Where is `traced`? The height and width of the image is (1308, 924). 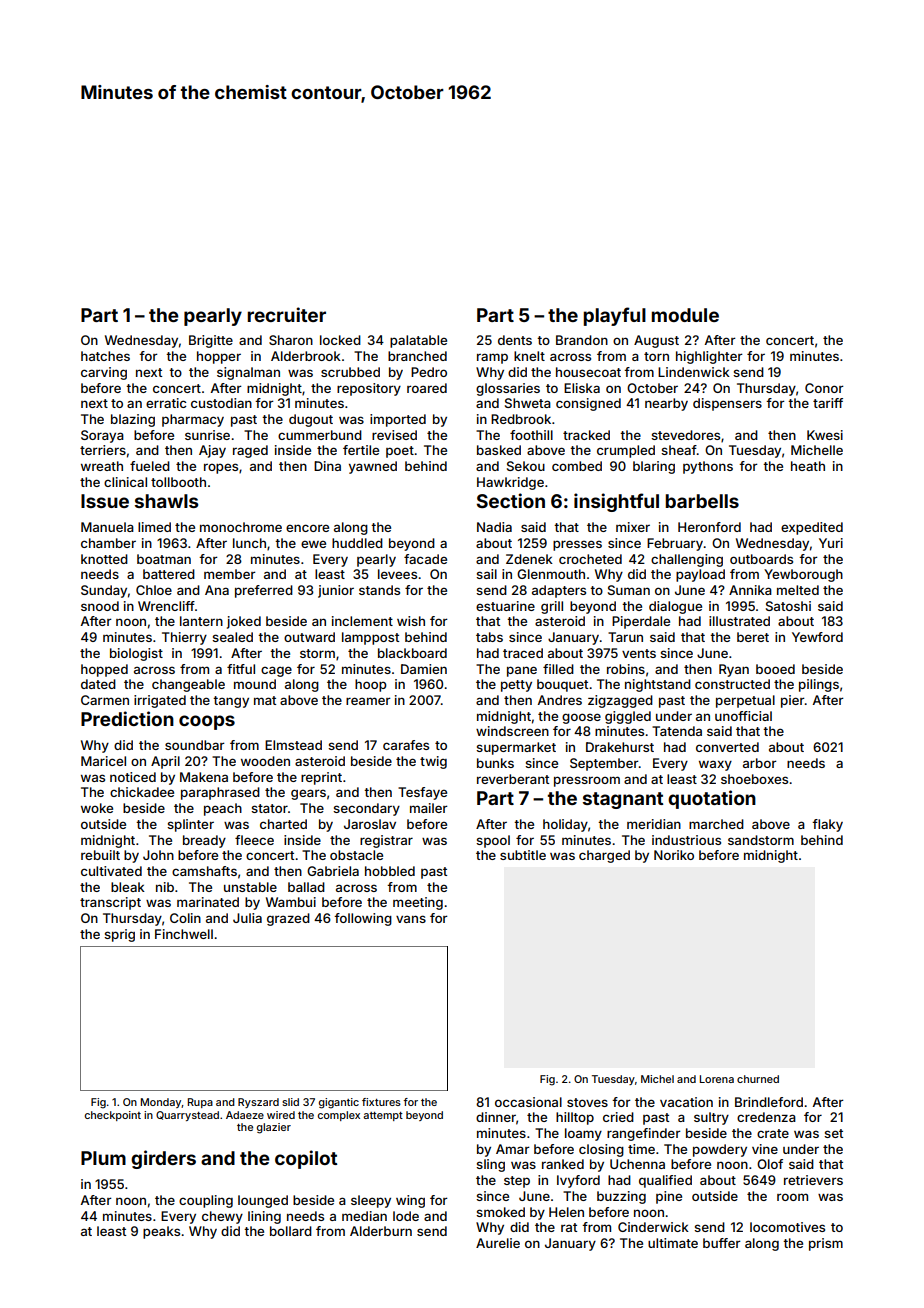
traced is located at coordinates (523, 653).
